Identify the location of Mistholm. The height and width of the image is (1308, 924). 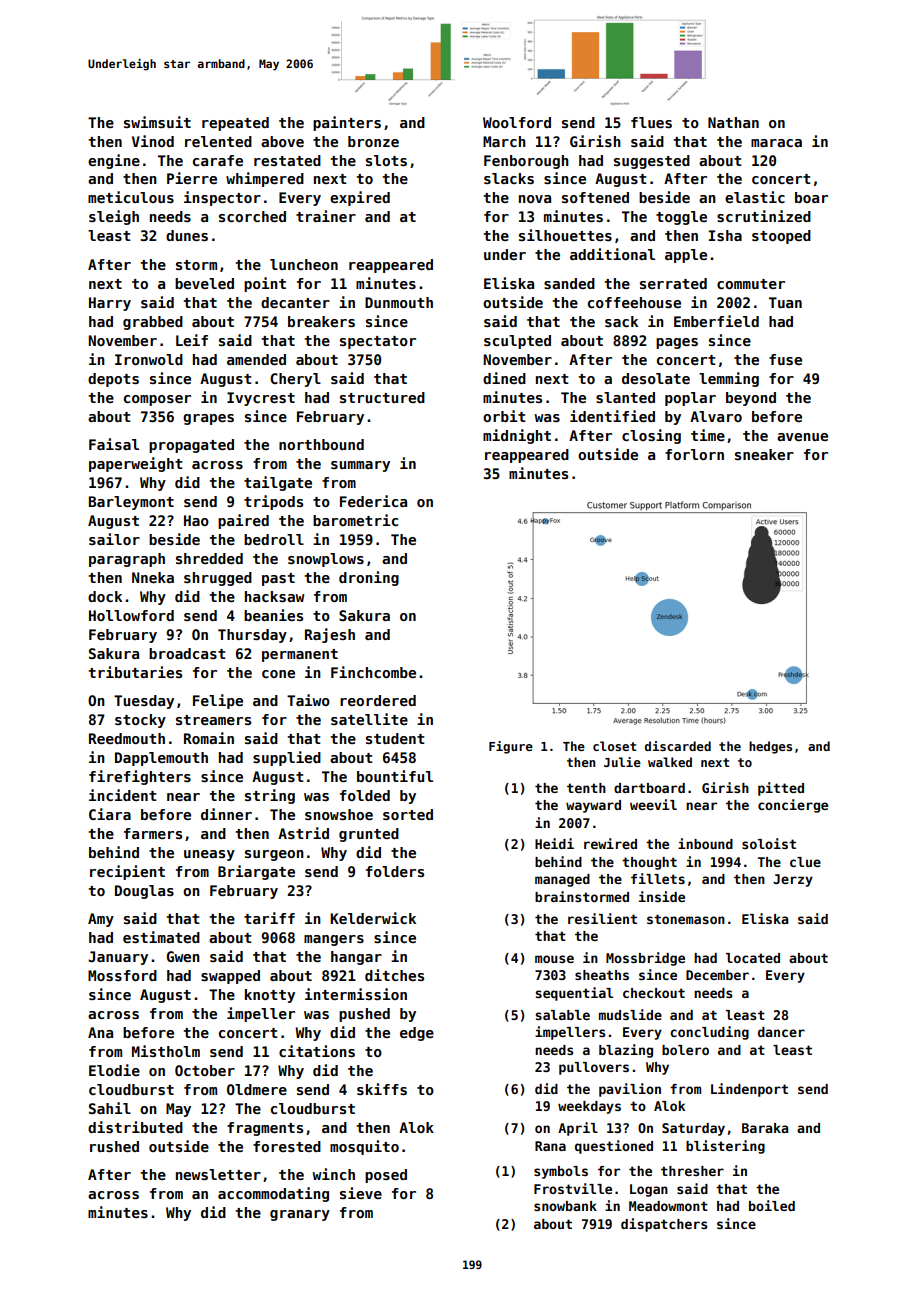
(166, 1051).
